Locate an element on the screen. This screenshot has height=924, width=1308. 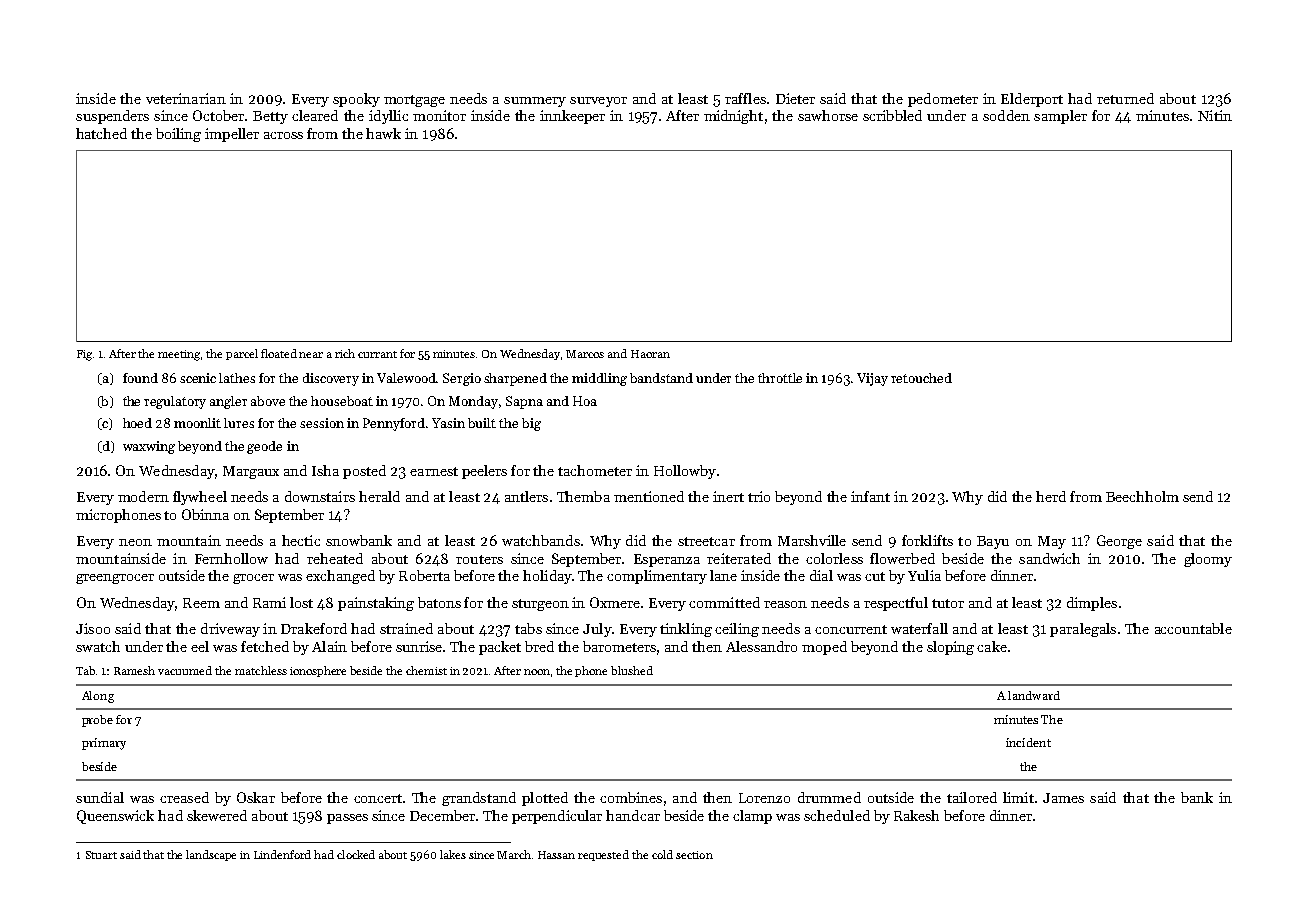
Haoran is located at coordinates (650, 354).
